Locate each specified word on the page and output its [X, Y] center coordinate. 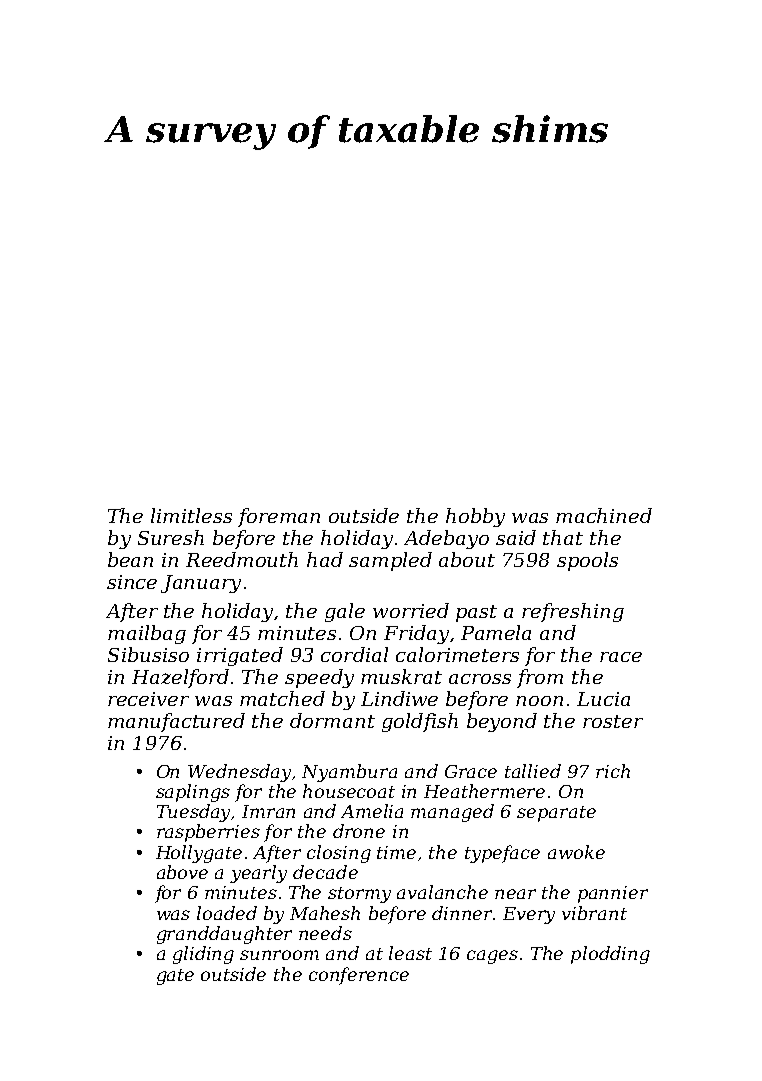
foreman [279, 517]
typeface [502, 854]
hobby [475, 517]
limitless [191, 515]
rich [613, 771]
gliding [203, 955]
